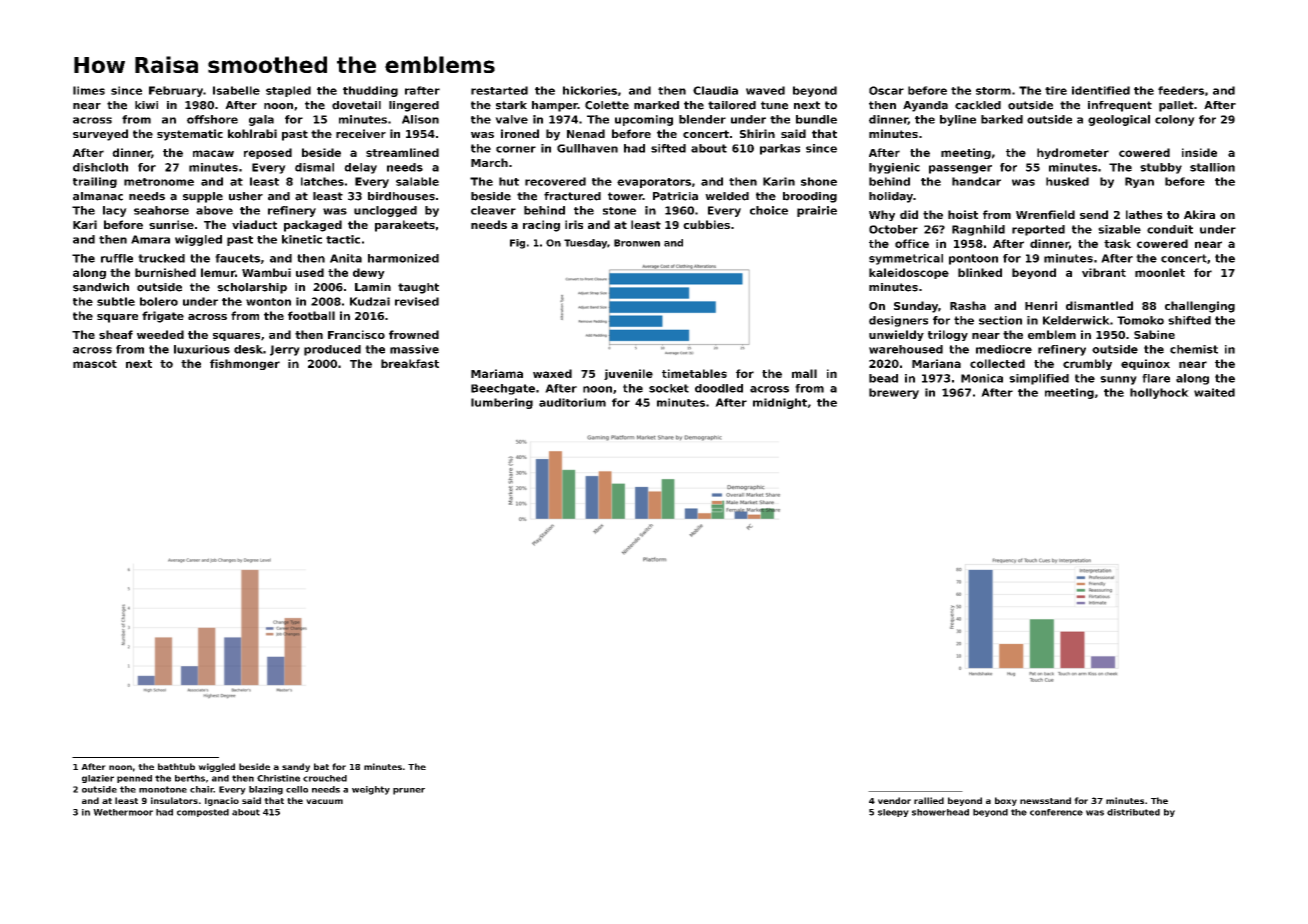 The image size is (1308, 924). Describe the element at coordinates (324, 801) in the image. I see `vacuum` at that location.
